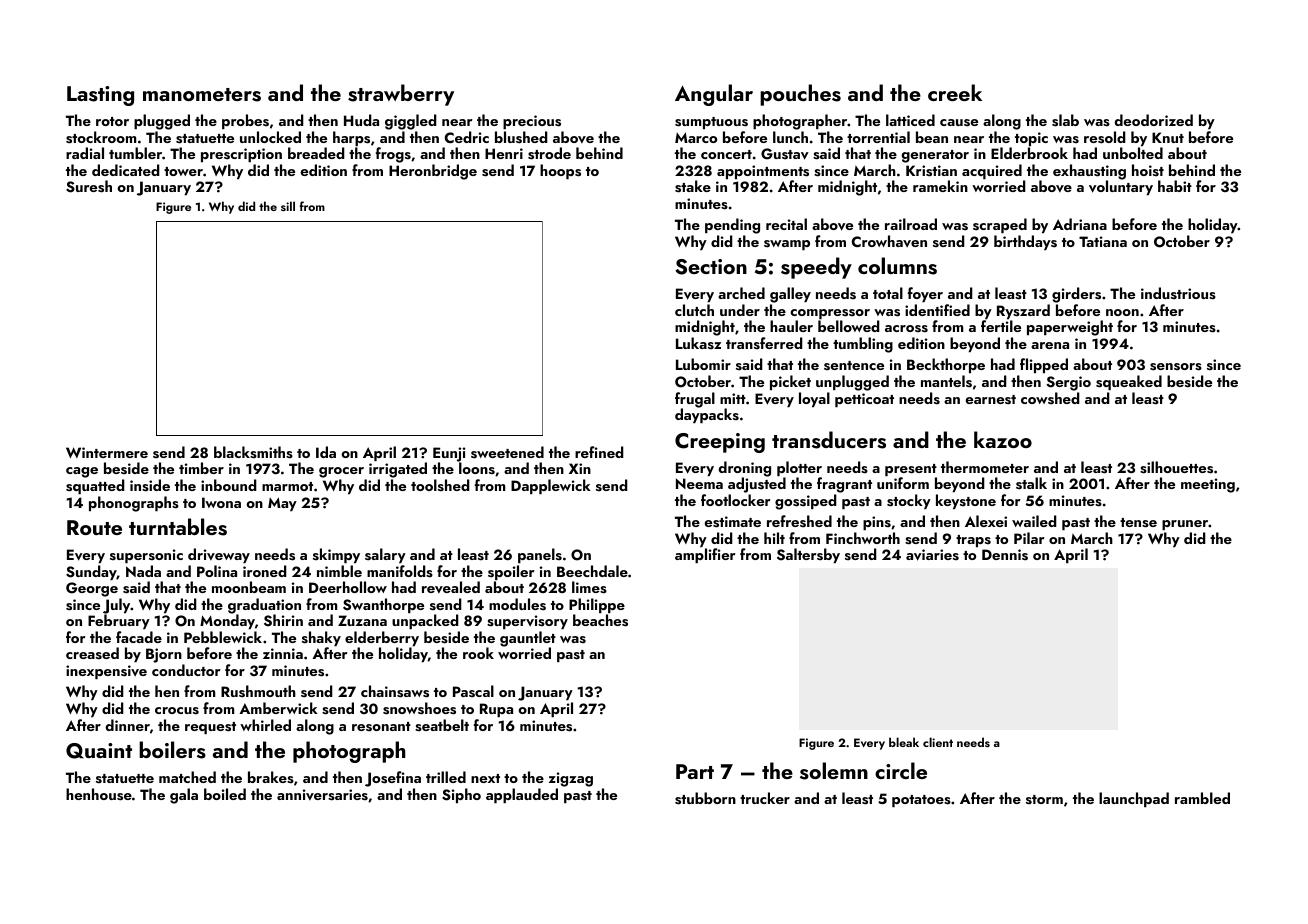  What do you see at coordinates (89, 186) in the screenshot?
I see `Suresh` at bounding box center [89, 186].
